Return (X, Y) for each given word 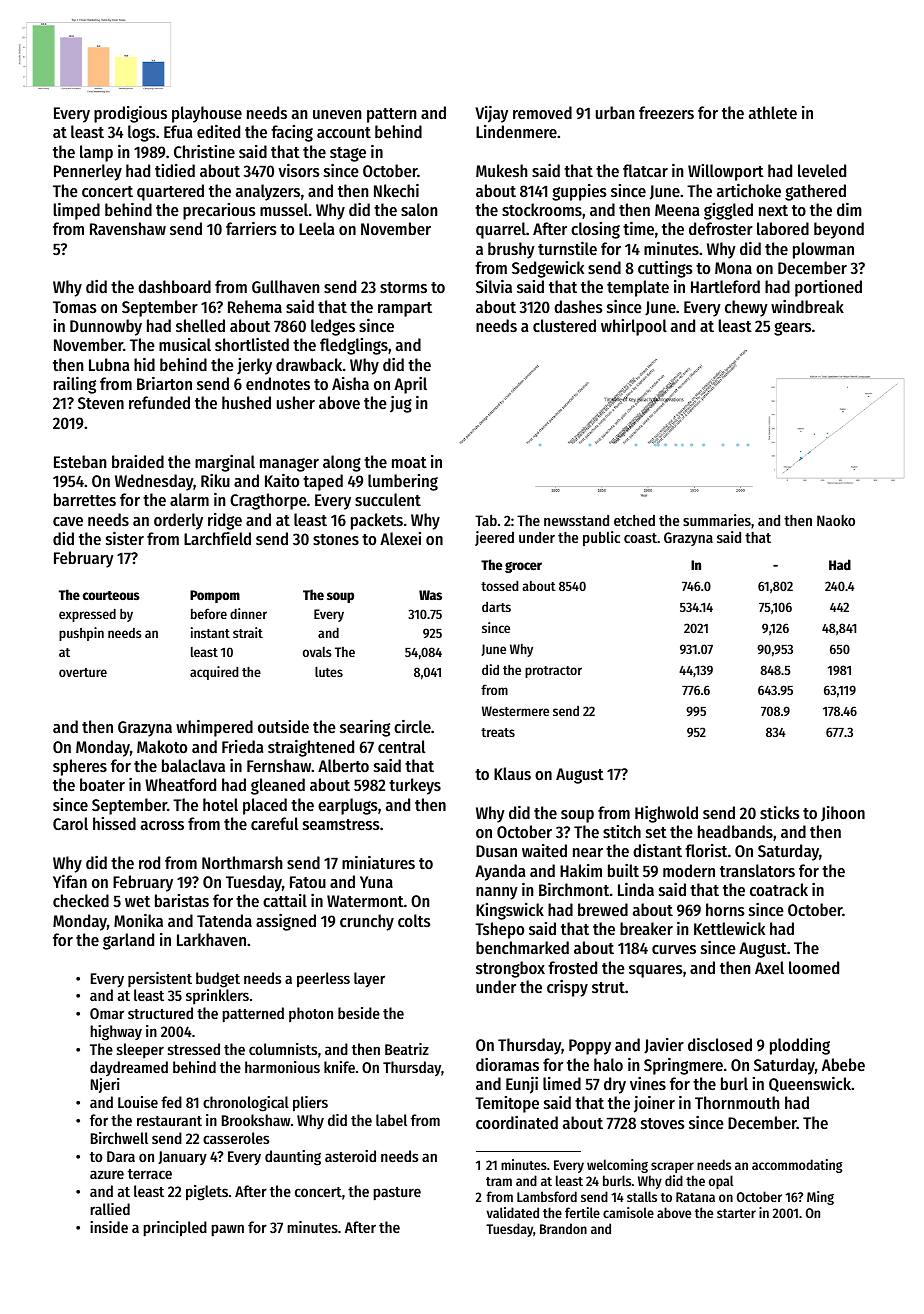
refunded (159, 402)
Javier (664, 1046)
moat (409, 462)
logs (142, 133)
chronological (246, 1104)
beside (359, 1013)
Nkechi (396, 190)
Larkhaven (211, 939)
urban (615, 112)
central (401, 746)
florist (706, 850)
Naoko (836, 520)
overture (83, 672)
